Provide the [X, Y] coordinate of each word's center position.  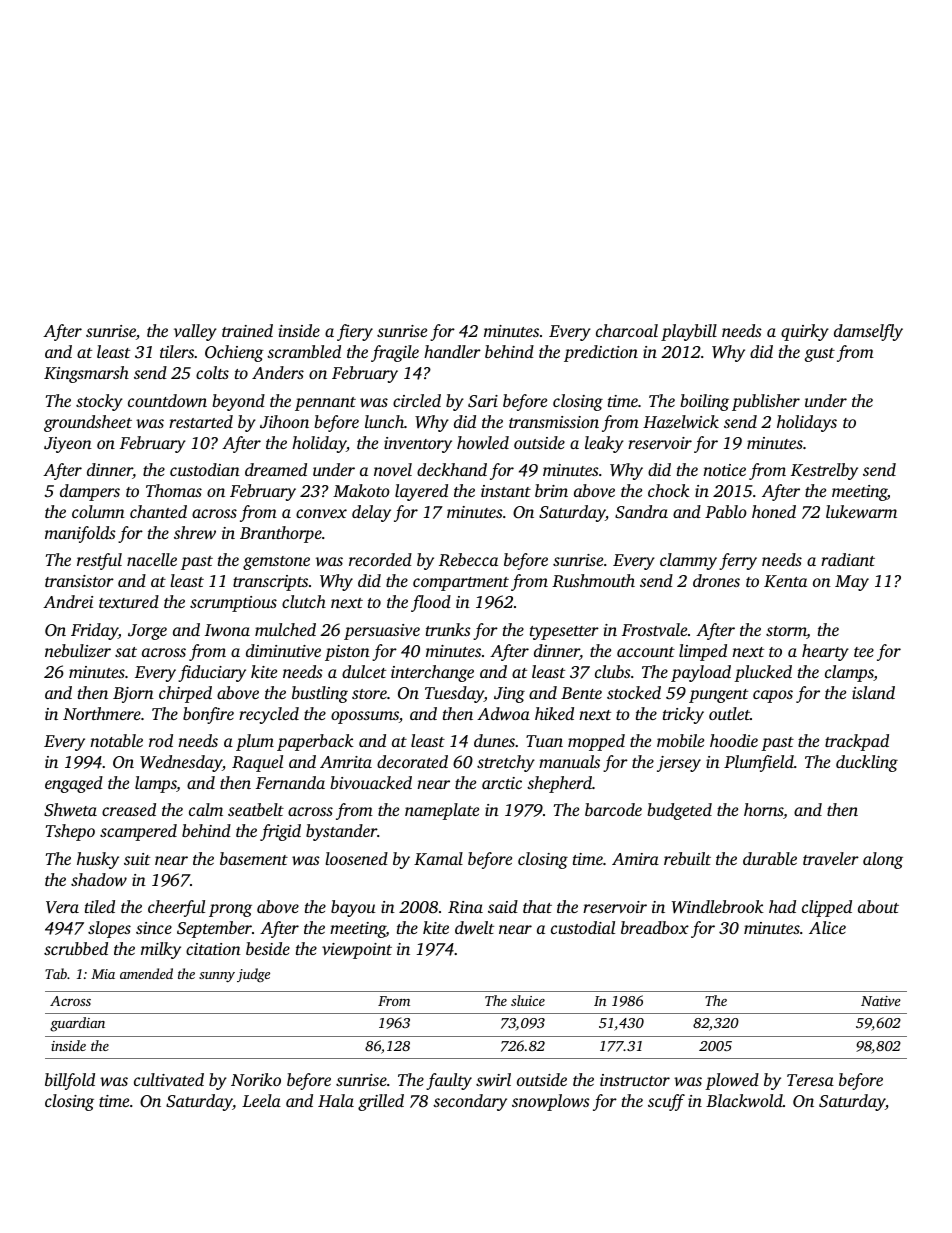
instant [506, 491]
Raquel [257, 763]
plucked [763, 673]
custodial [583, 927]
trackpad [857, 742]
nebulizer [78, 650]
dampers [90, 492]
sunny [217, 977]
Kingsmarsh [86, 374]
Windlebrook [718, 907]
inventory [418, 445]
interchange [432, 673]
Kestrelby [824, 471]
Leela [261, 1100]
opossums [365, 717]
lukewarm [861, 511]
